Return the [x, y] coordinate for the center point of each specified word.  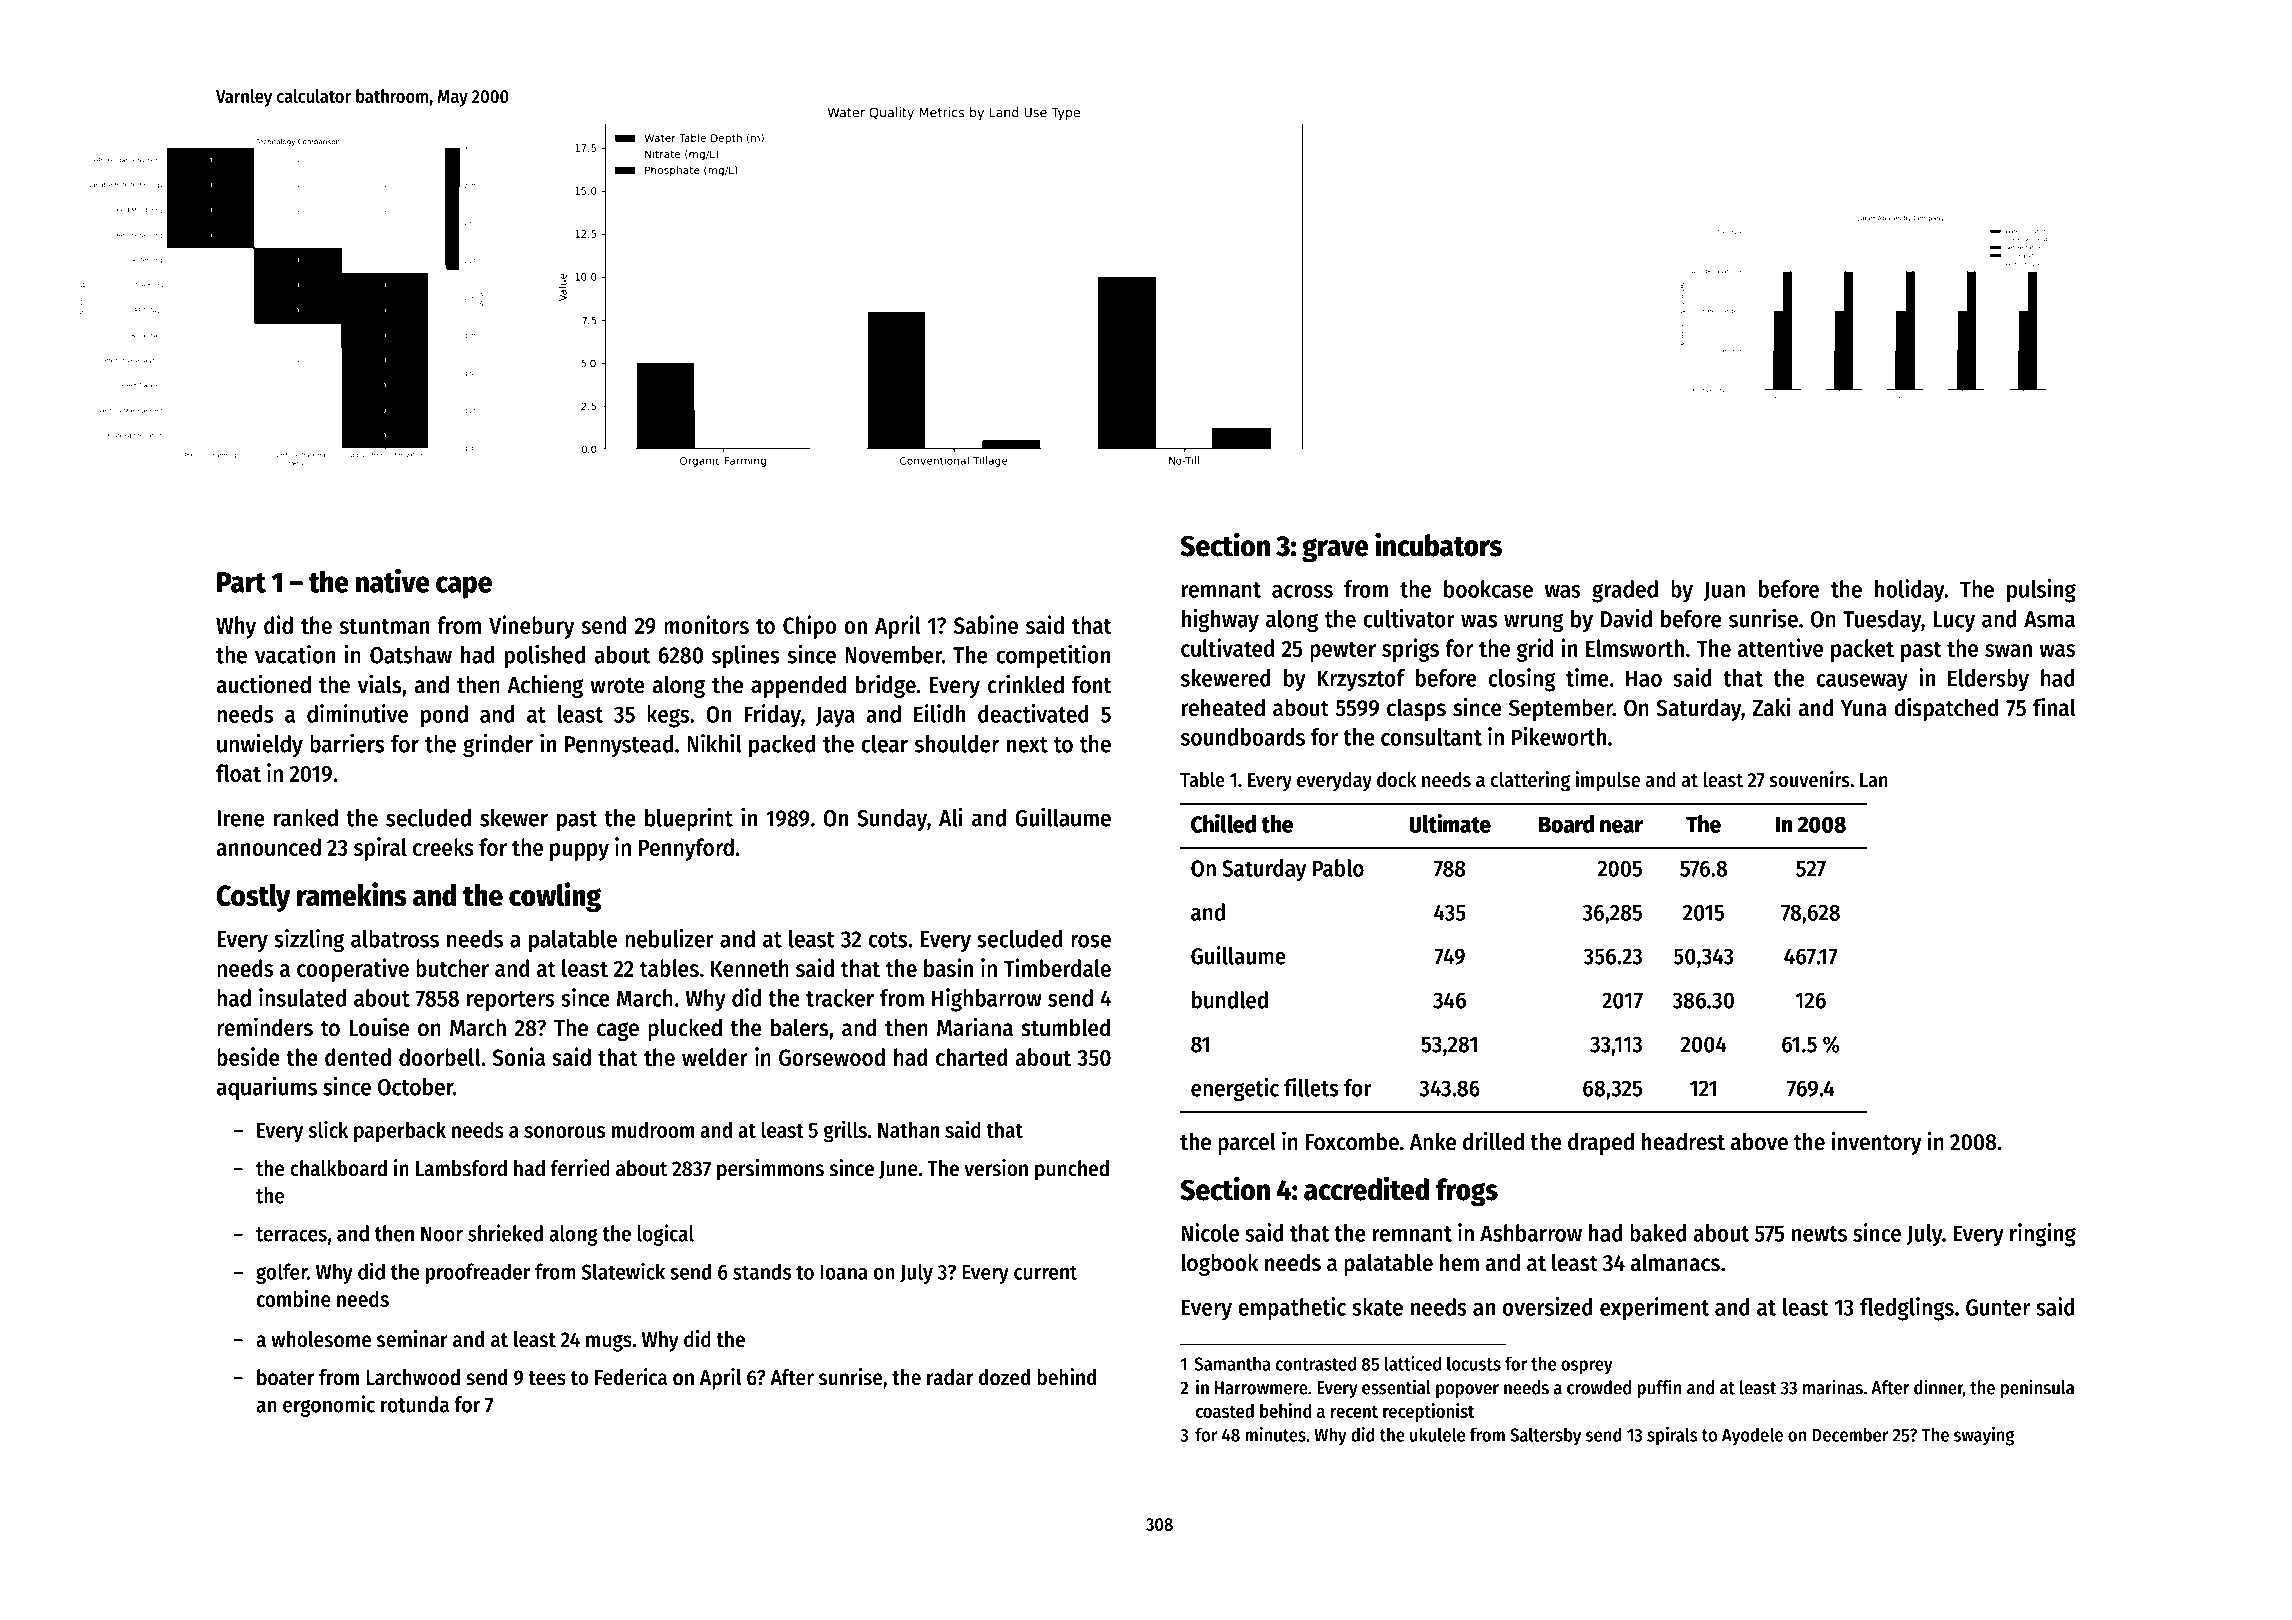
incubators [1438, 544]
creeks [443, 847]
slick [328, 1129]
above [1759, 1141]
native [393, 581]
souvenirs [1810, 779]
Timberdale [1057, 967]
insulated [302, 997]
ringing [2043, 1235]
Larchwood [413, 1377]
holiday [1910, 591]
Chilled [1223, 823]
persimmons [770, 1170]
